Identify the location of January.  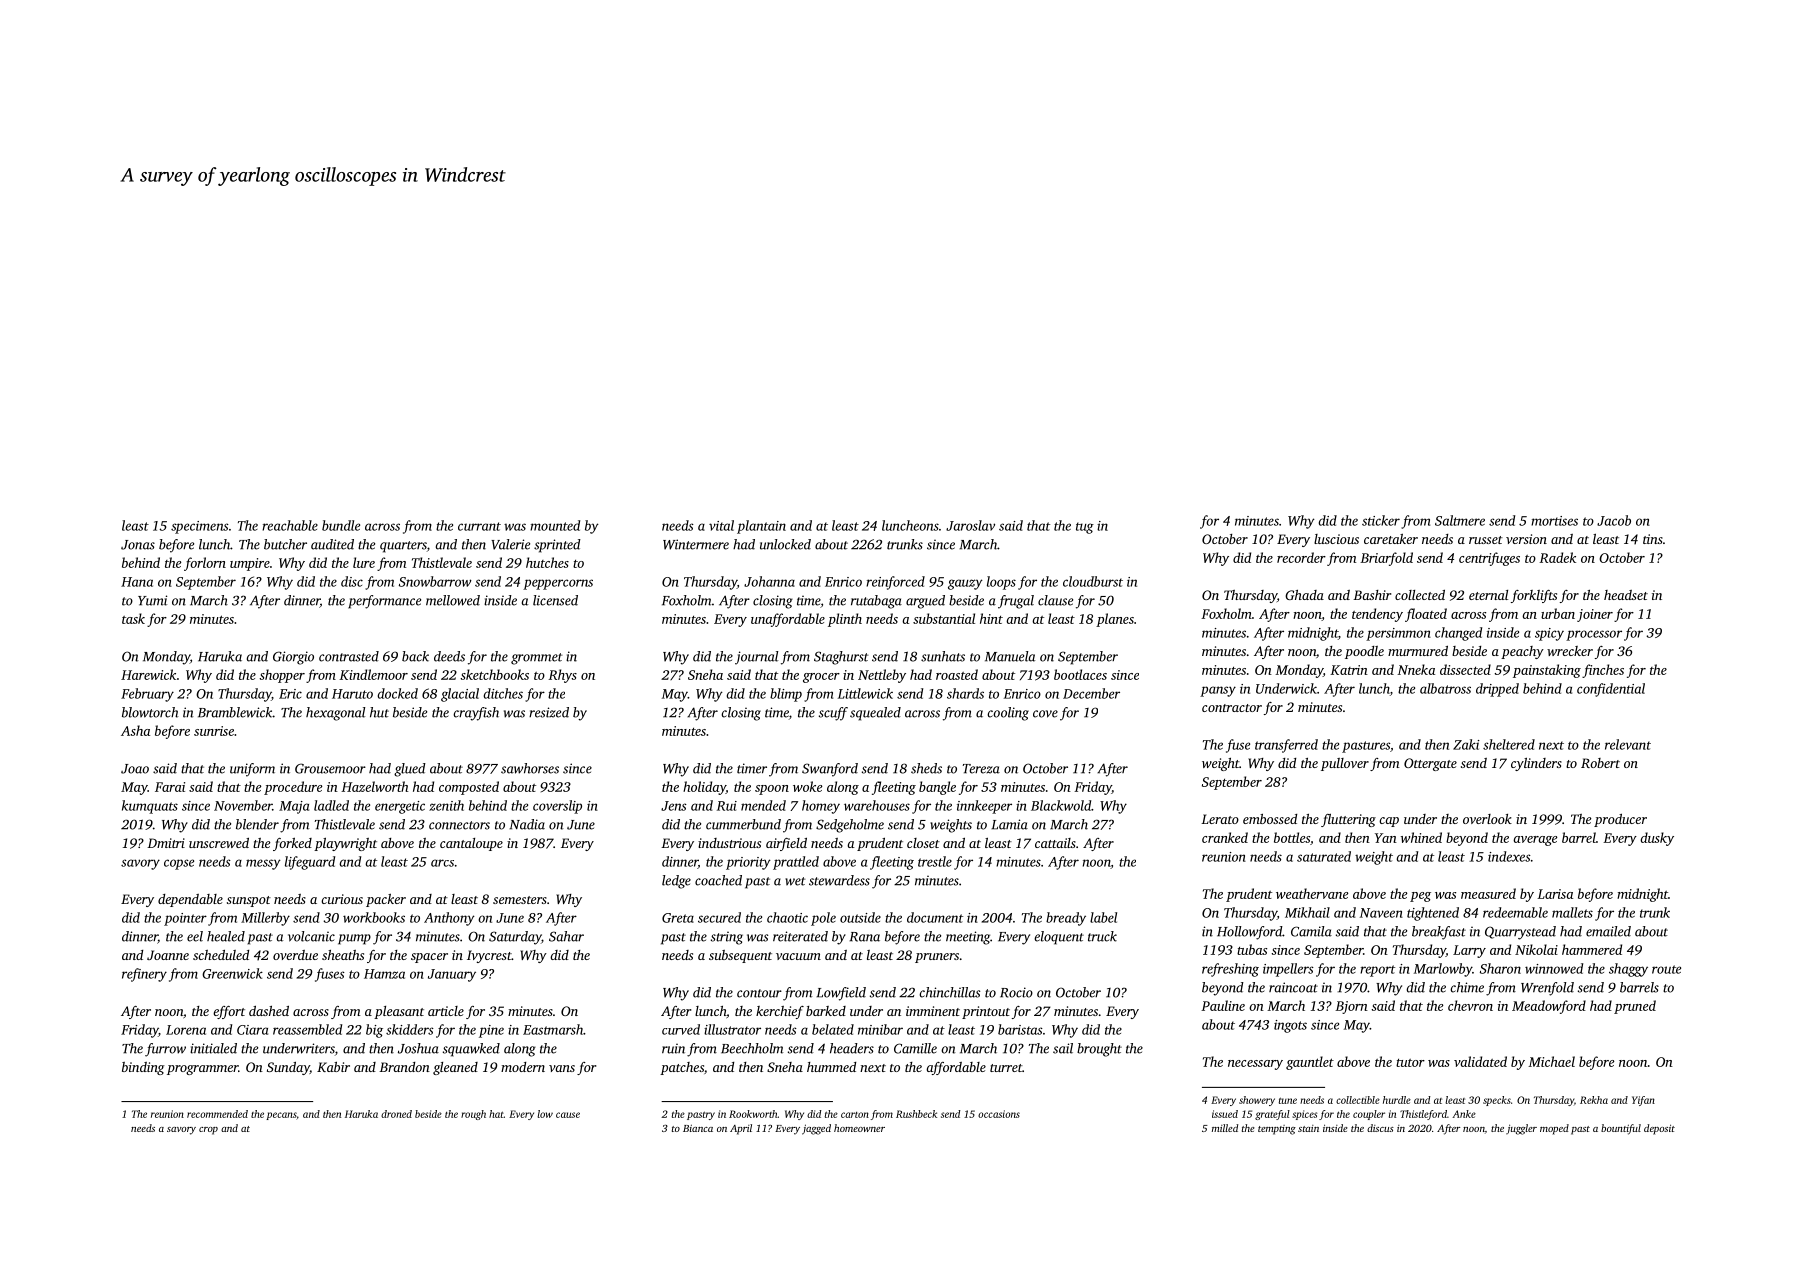
(452, 975).
